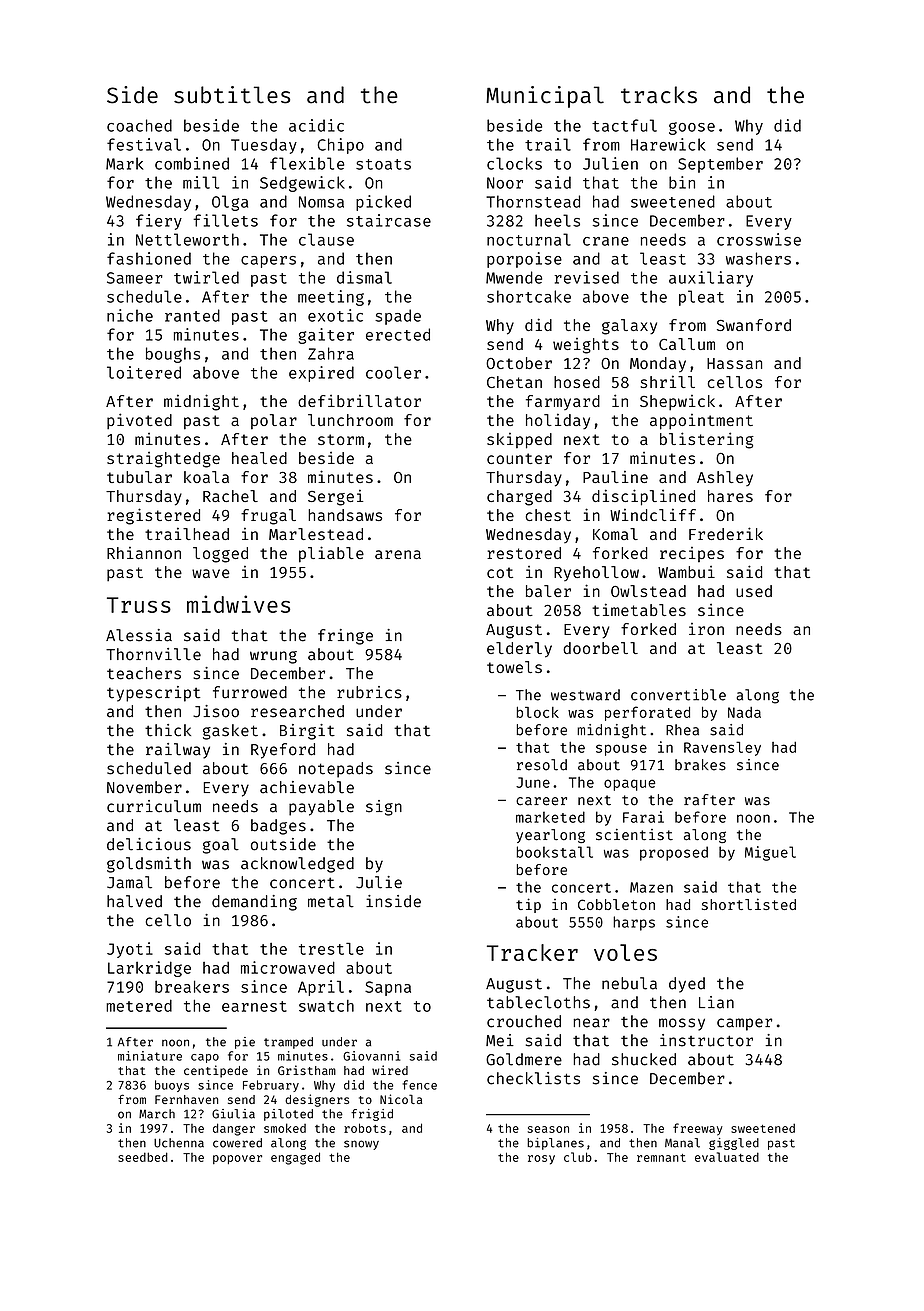  Describe the element at coordinates (168, 730) in the page. I see `thick` at that location.
